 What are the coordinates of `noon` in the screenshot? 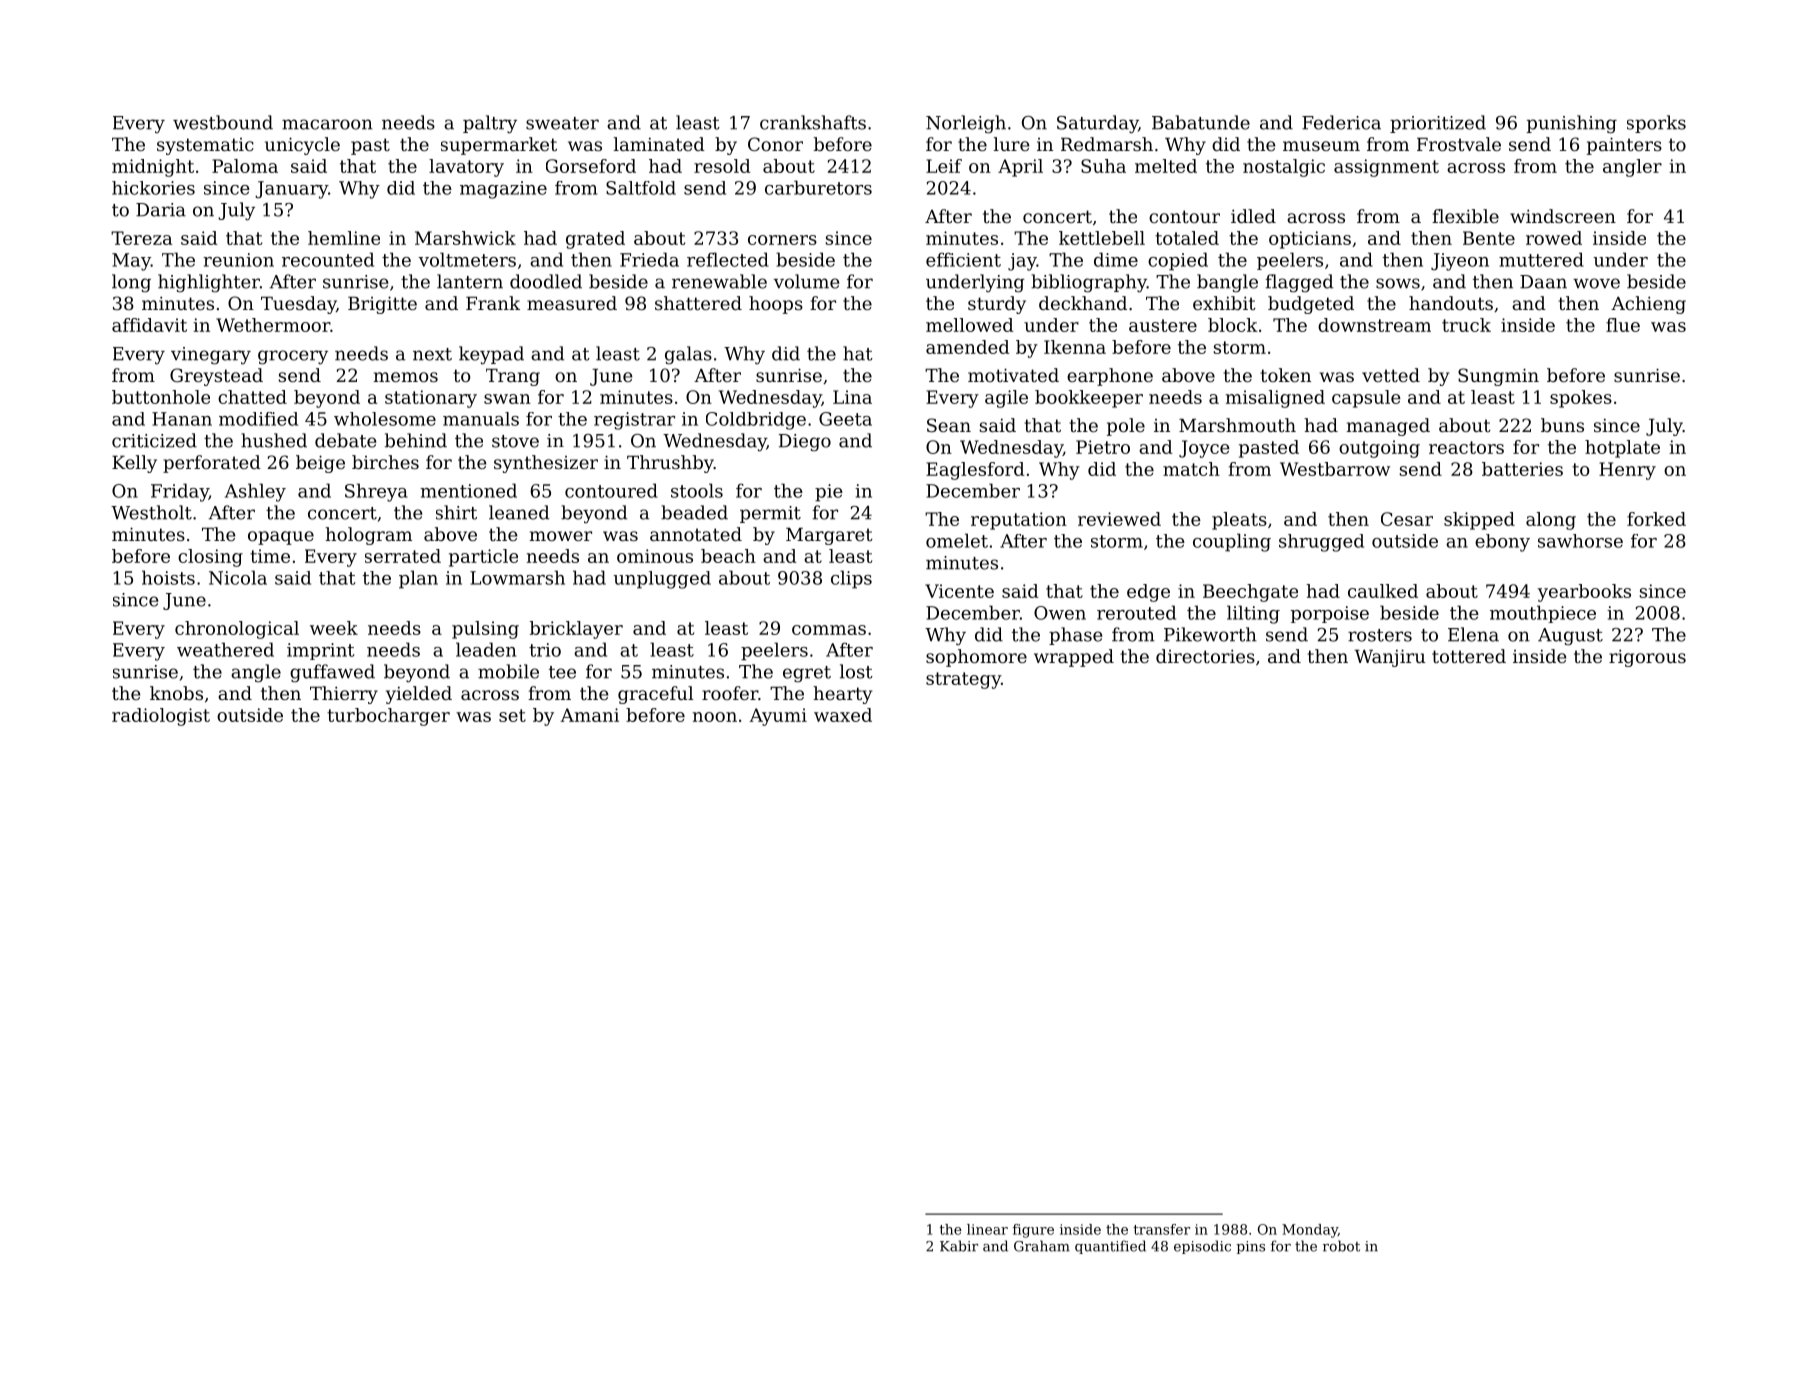 It's located at (715, 717).
